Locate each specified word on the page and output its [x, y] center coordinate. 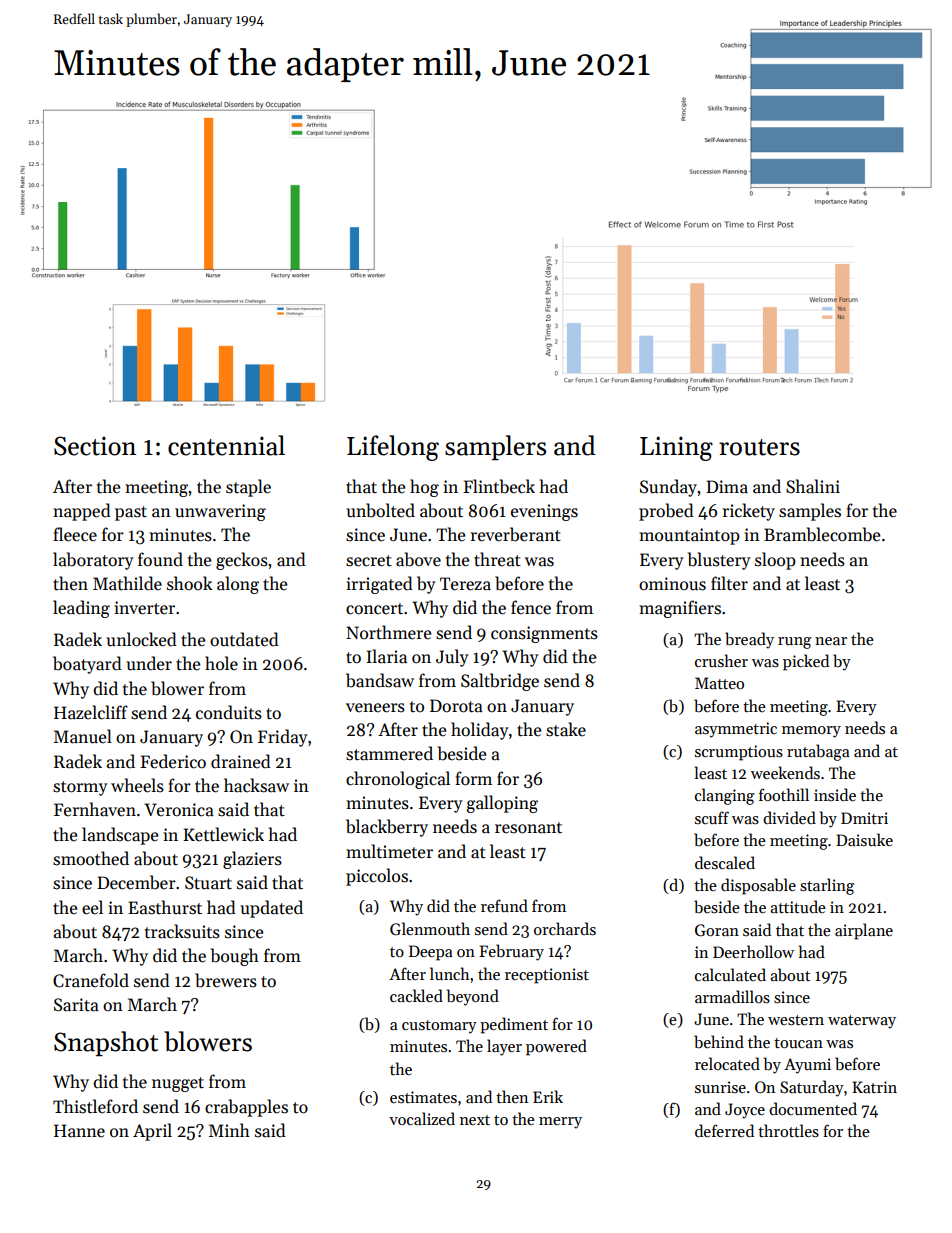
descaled [725, 862]
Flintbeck [499, 486]
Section [95, 446]
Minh [229, 1130]
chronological [398, 780]
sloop [775, 561]
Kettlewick [223, 834]
